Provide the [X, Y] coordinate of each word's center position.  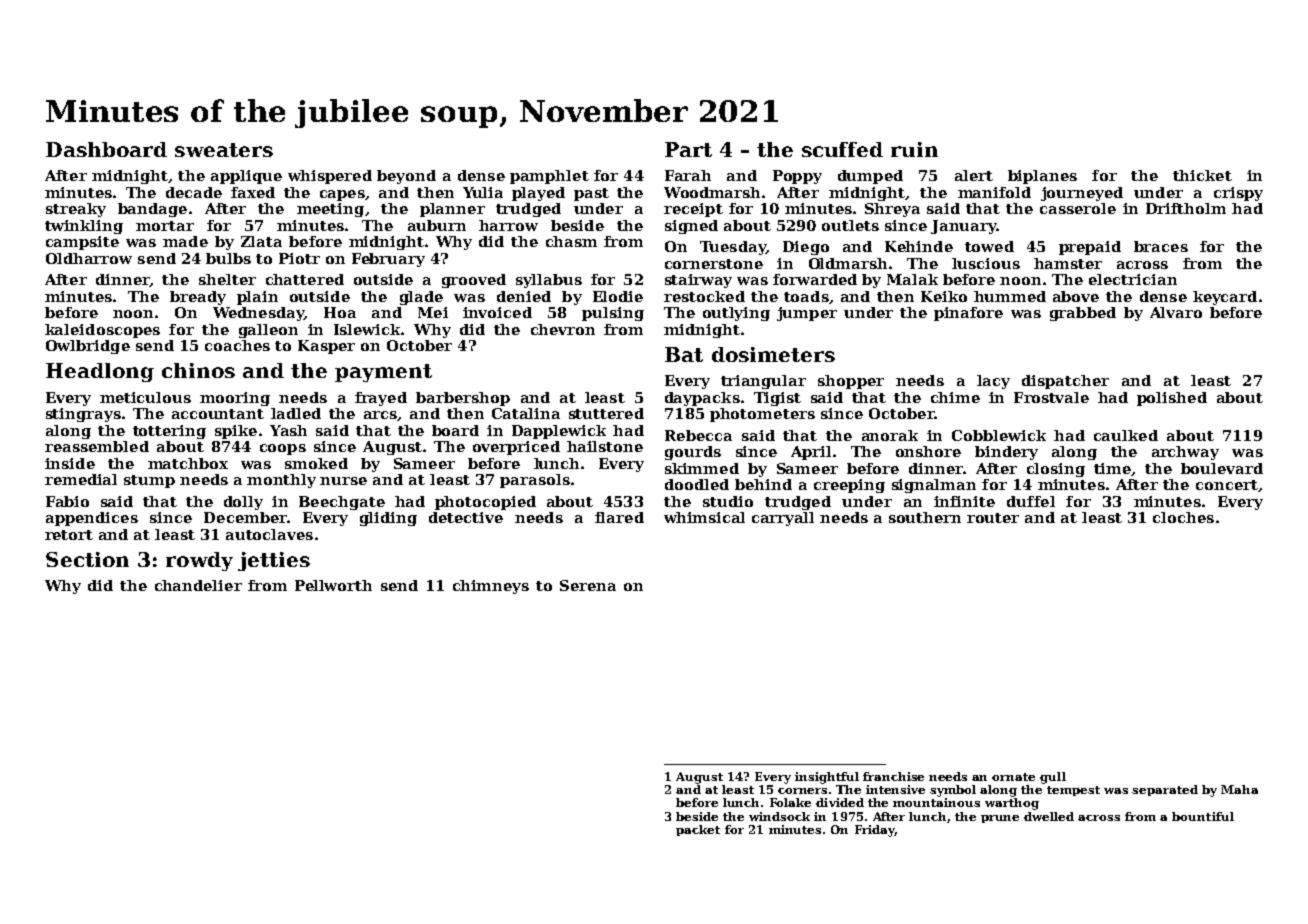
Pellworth [333, 585]
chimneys [491, 587]
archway [1185, 453]
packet [698, 830]
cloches [1183, 517]
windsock [779, 816]
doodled [697, 484]
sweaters [224, 150]
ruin [914, 149]
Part [688, 149]
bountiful [1203, 816]
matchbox [188, 463]
